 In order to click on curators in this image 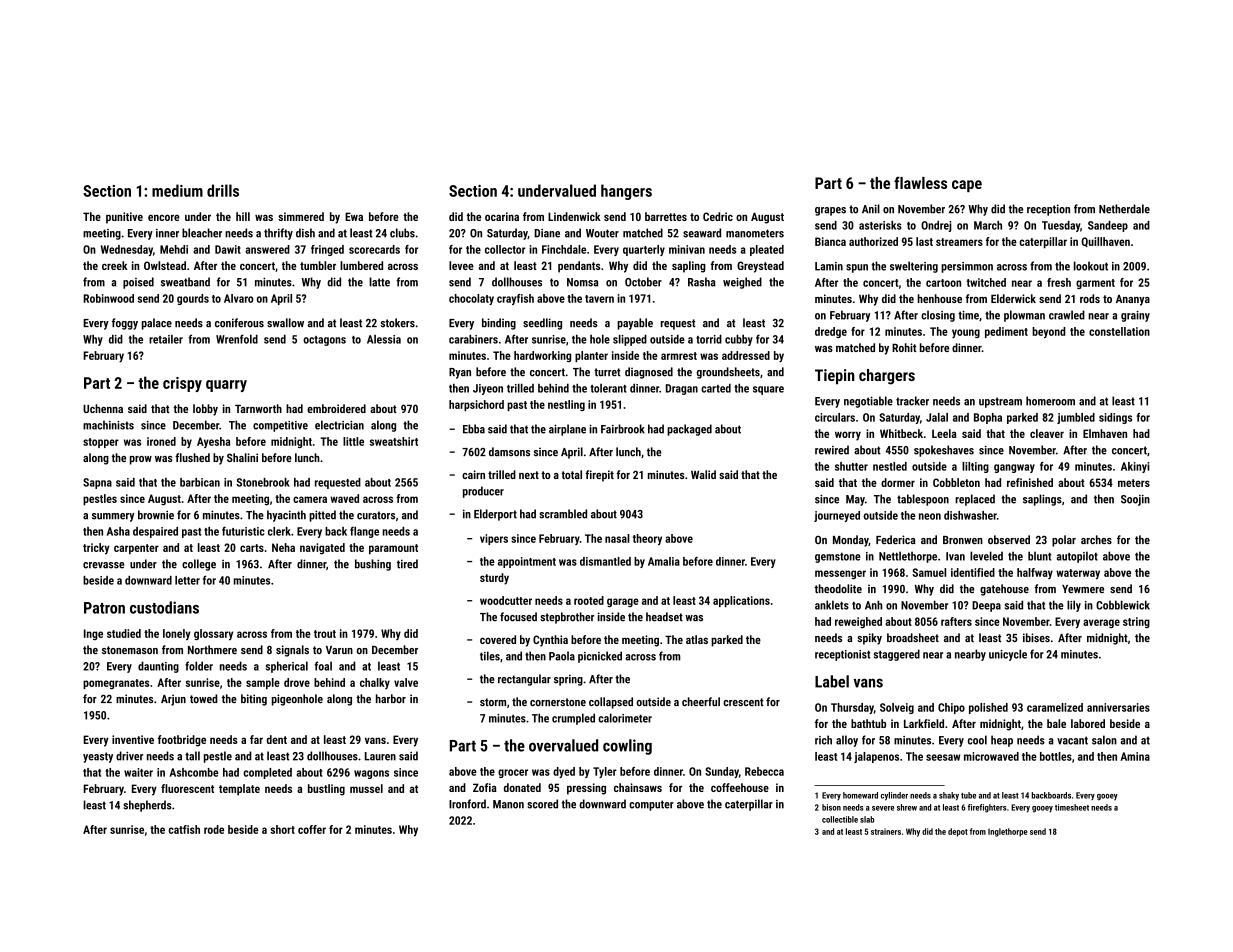, I will do `click(376, 515)`.
